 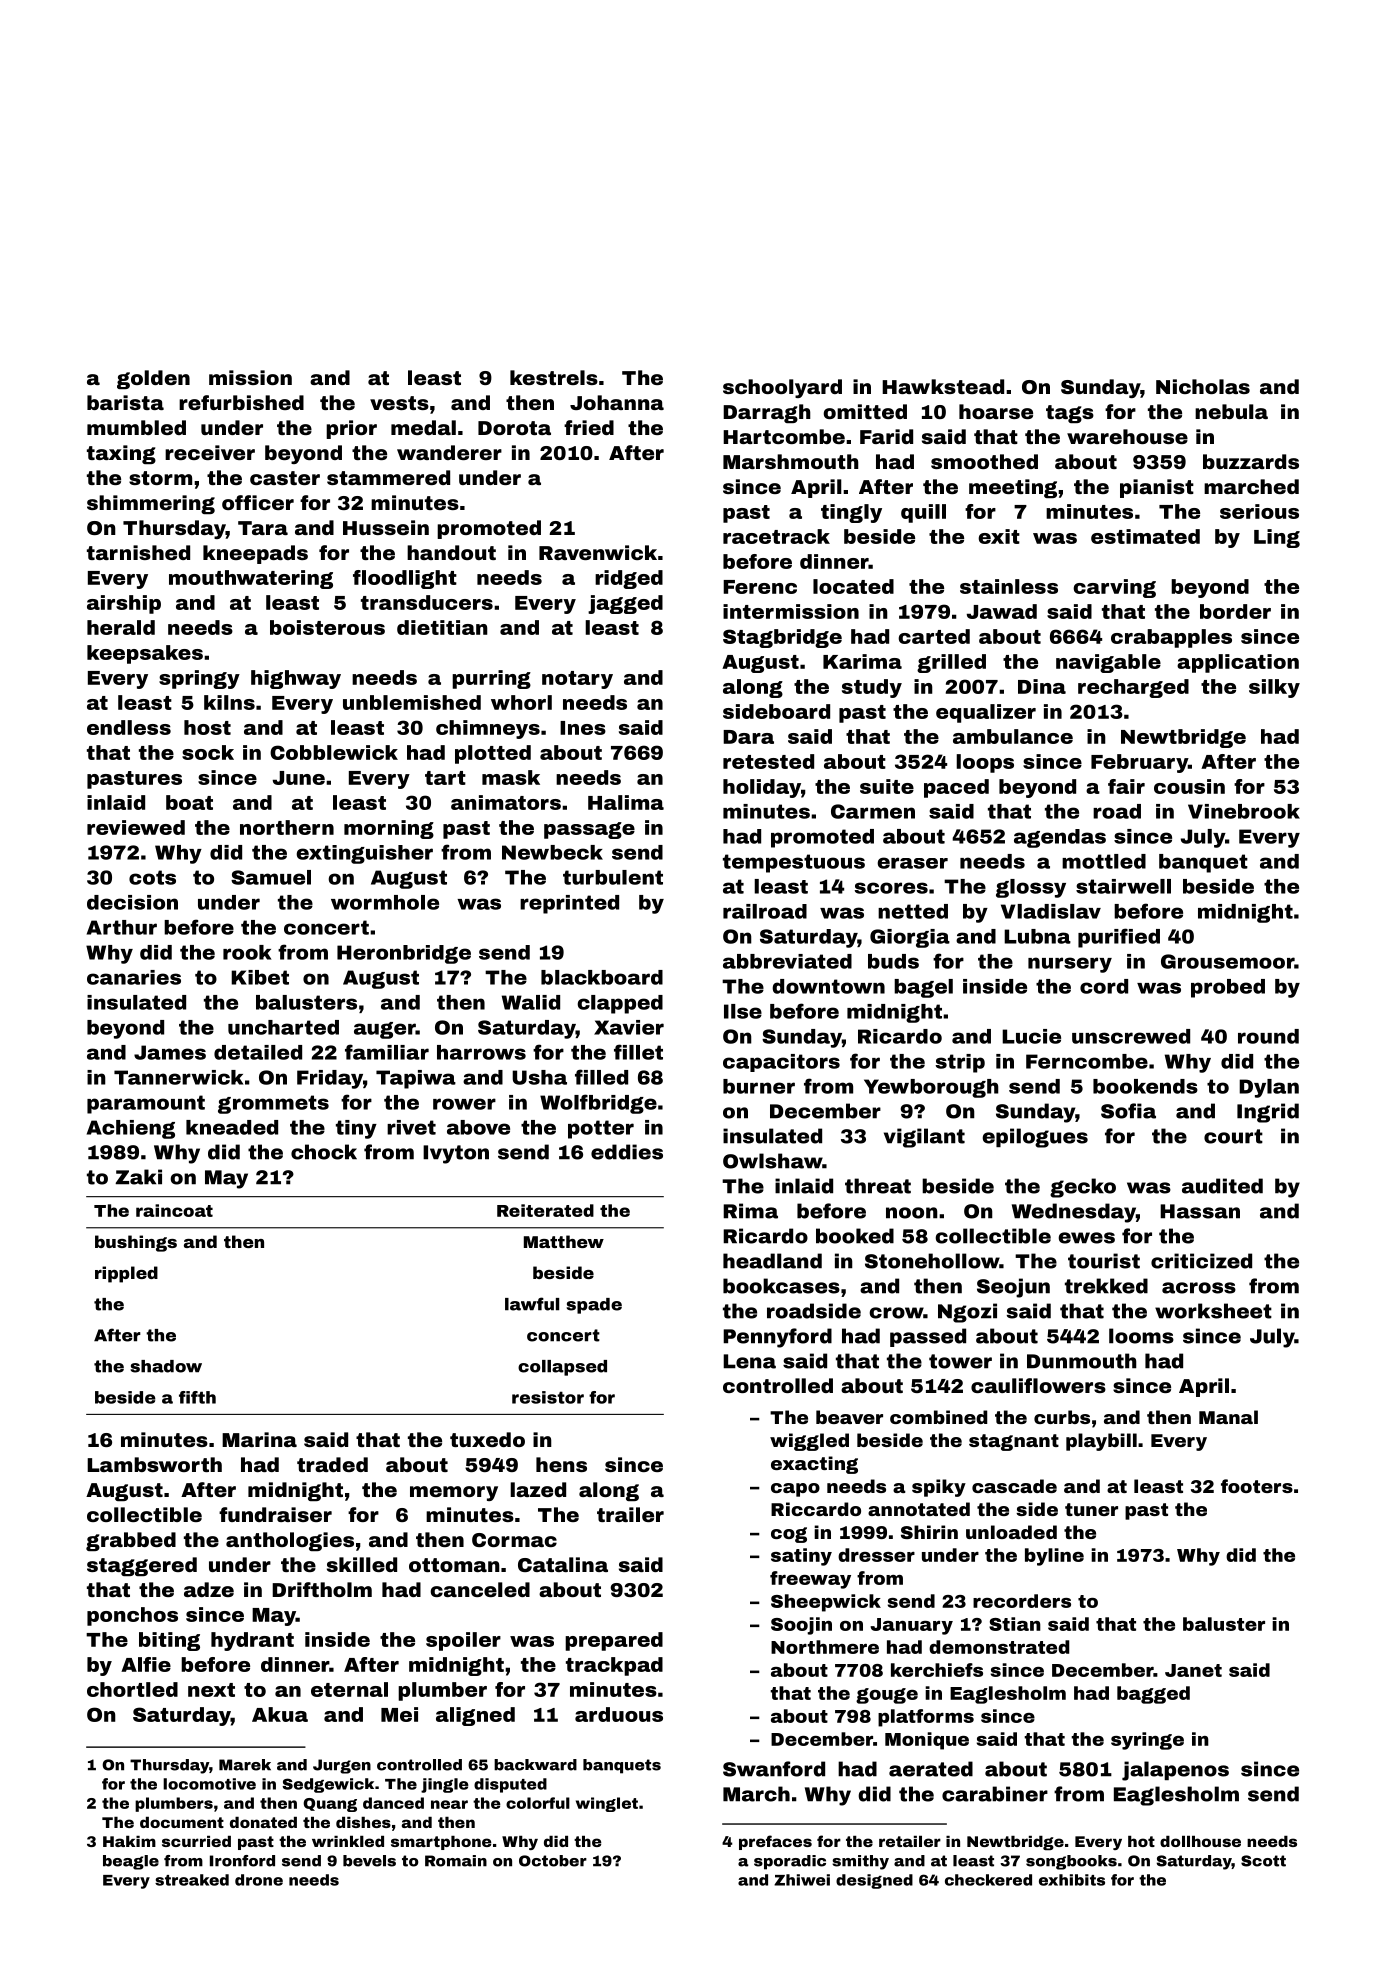 I want to click on jagged, so click(x=625, y=604).
